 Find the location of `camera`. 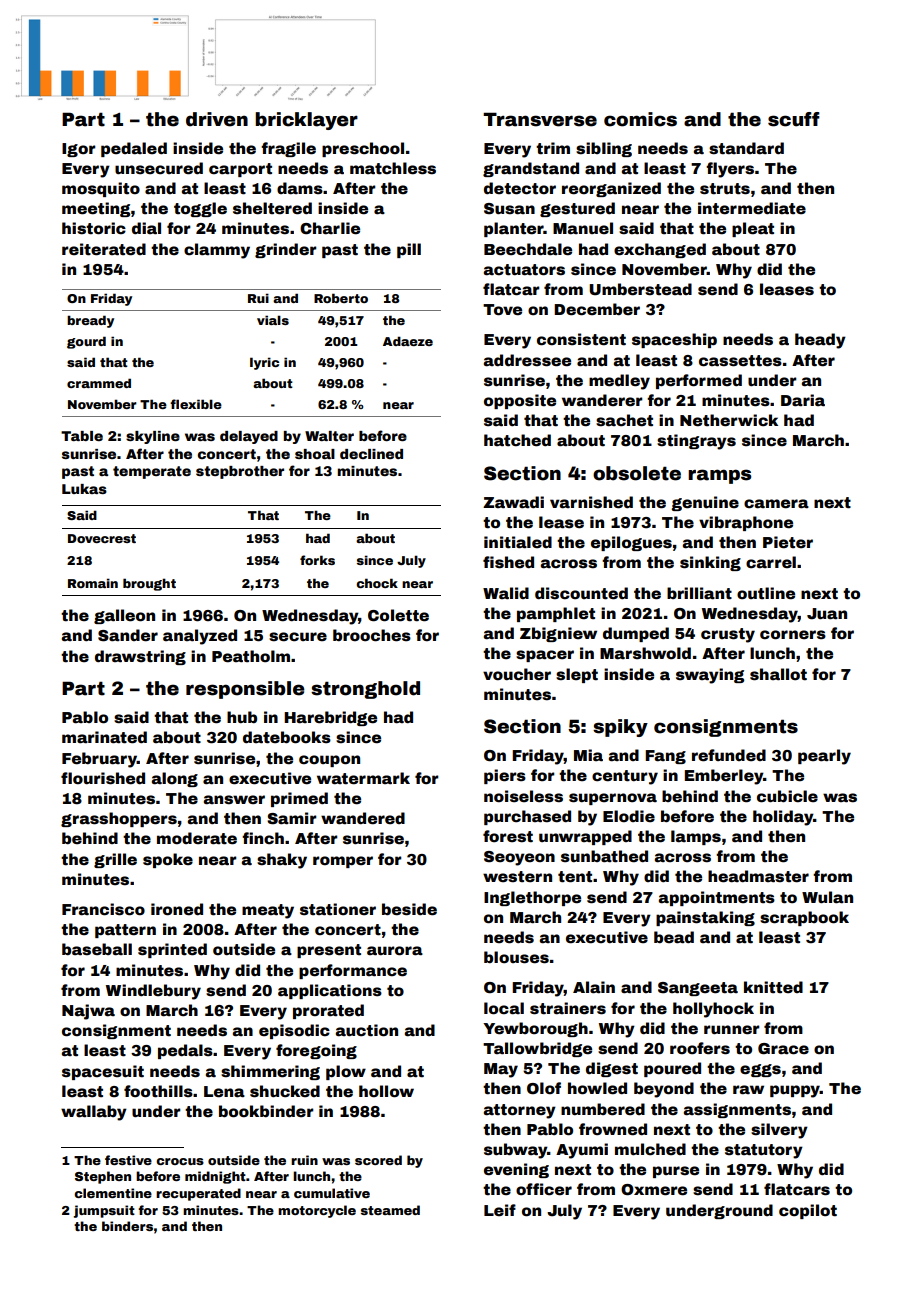

camera is located at coordinates (776, 504).
